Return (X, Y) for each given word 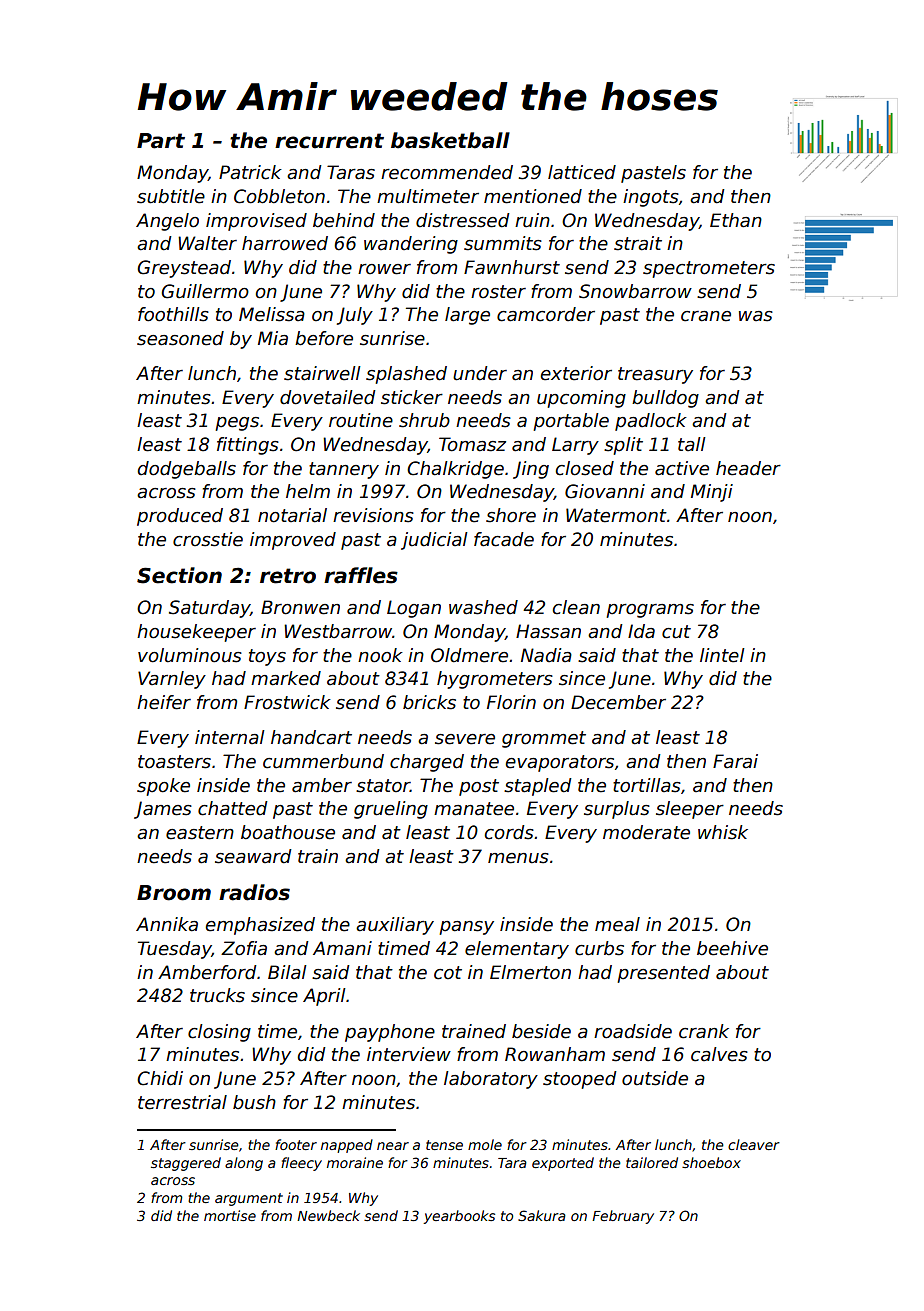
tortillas (647, 785)
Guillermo (205, 291)
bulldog (665, 399)
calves (719, 1054)
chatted (232, 808)
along (244, 1164)
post (479, 787)
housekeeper (196, 633)
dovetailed (327, 397)
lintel (722, 655)
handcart (311, 737)
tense (444, 1145)
